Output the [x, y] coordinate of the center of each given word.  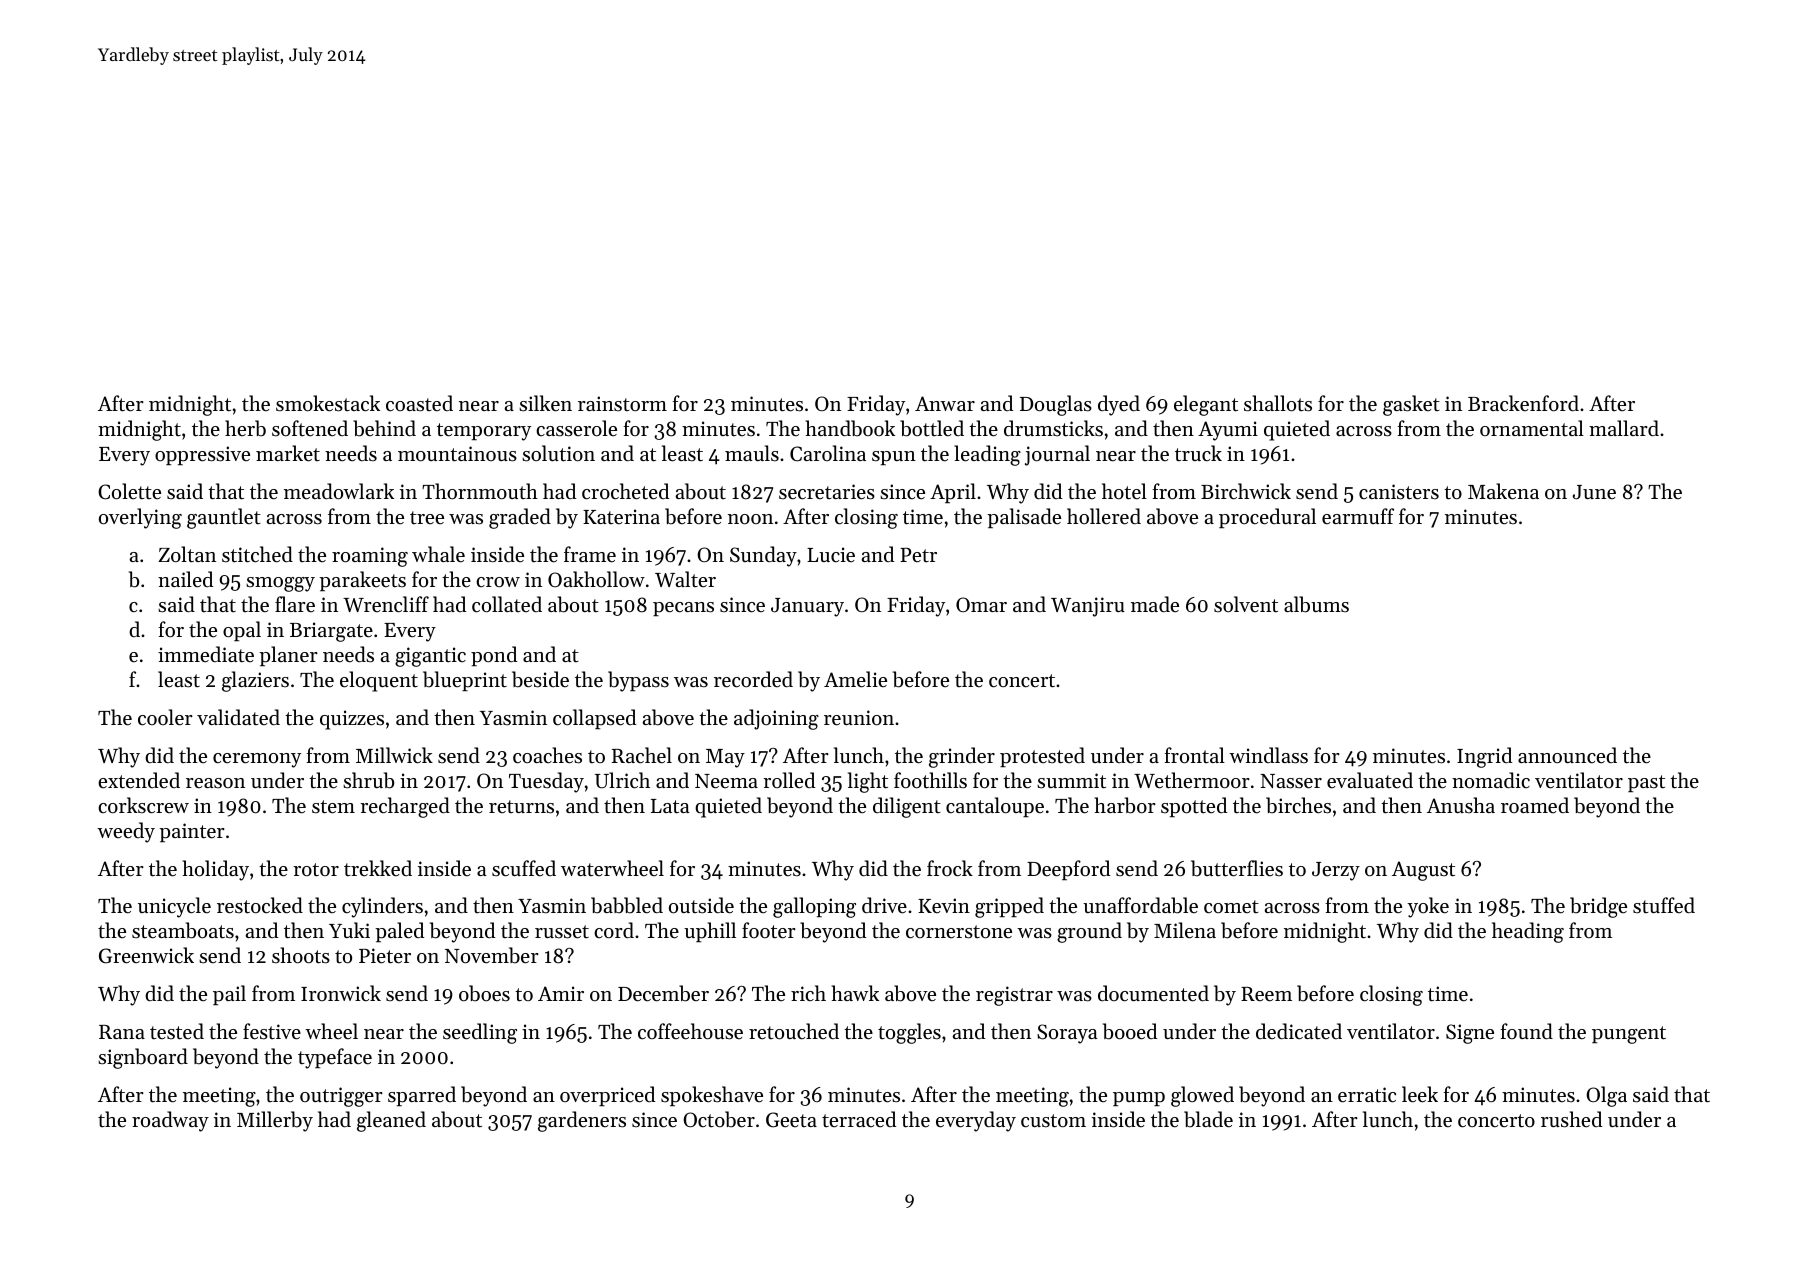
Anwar [945, 403]
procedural [1267, 518]
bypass [638, 681]
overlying [140, 518]
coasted [419, 403]
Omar [981, 604]
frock [950, 868]
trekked [378, 868]
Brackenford [1523, 403]
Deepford [1068, 870]
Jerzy [1336, 871]
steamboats [183, 930]
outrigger [341, 1097]
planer [288, 656]
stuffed [1664, 905]
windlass [1268, 755]
